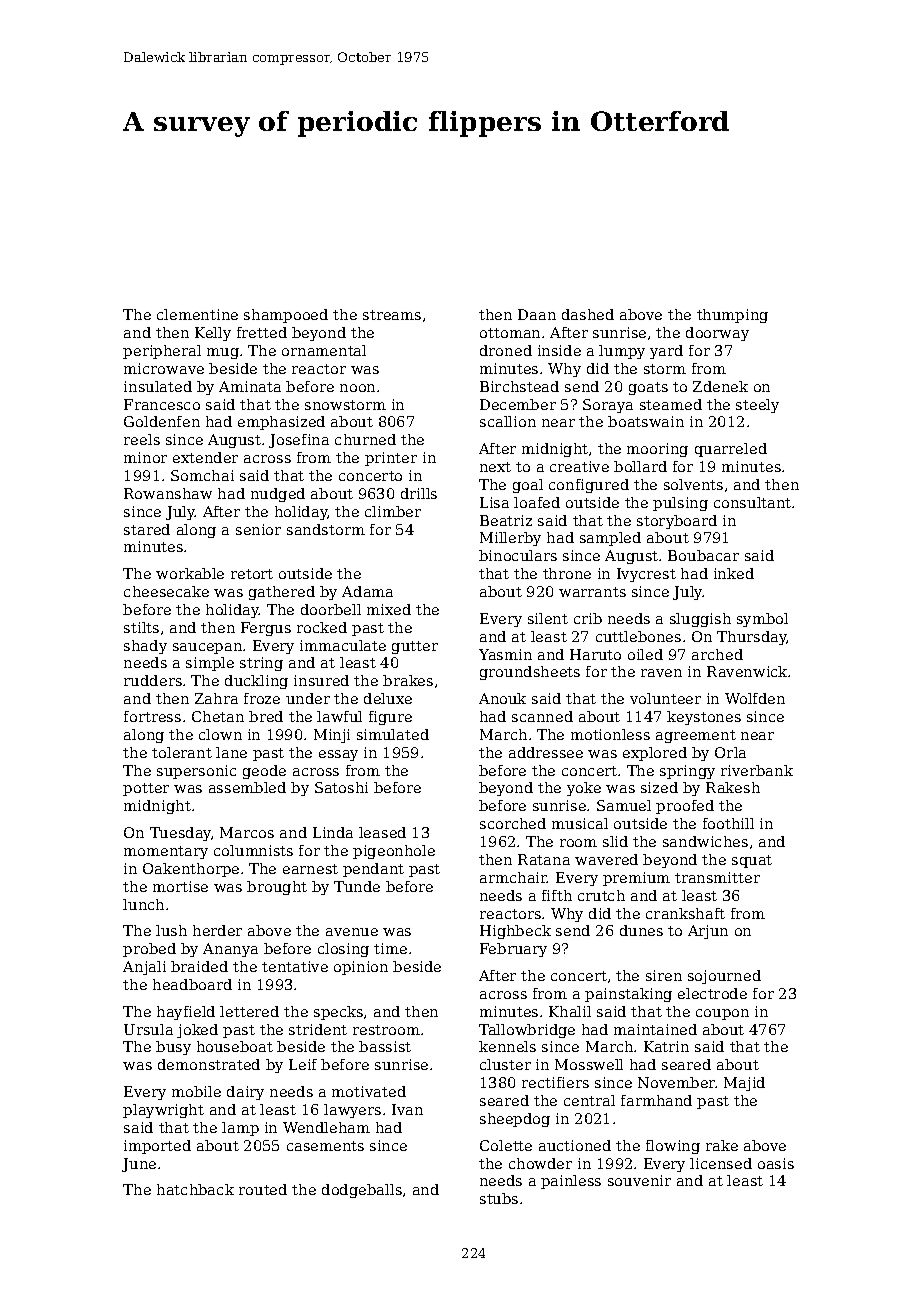  Describe the element at coordinates (546, 752) in the page. I see `addressee` at that location.
